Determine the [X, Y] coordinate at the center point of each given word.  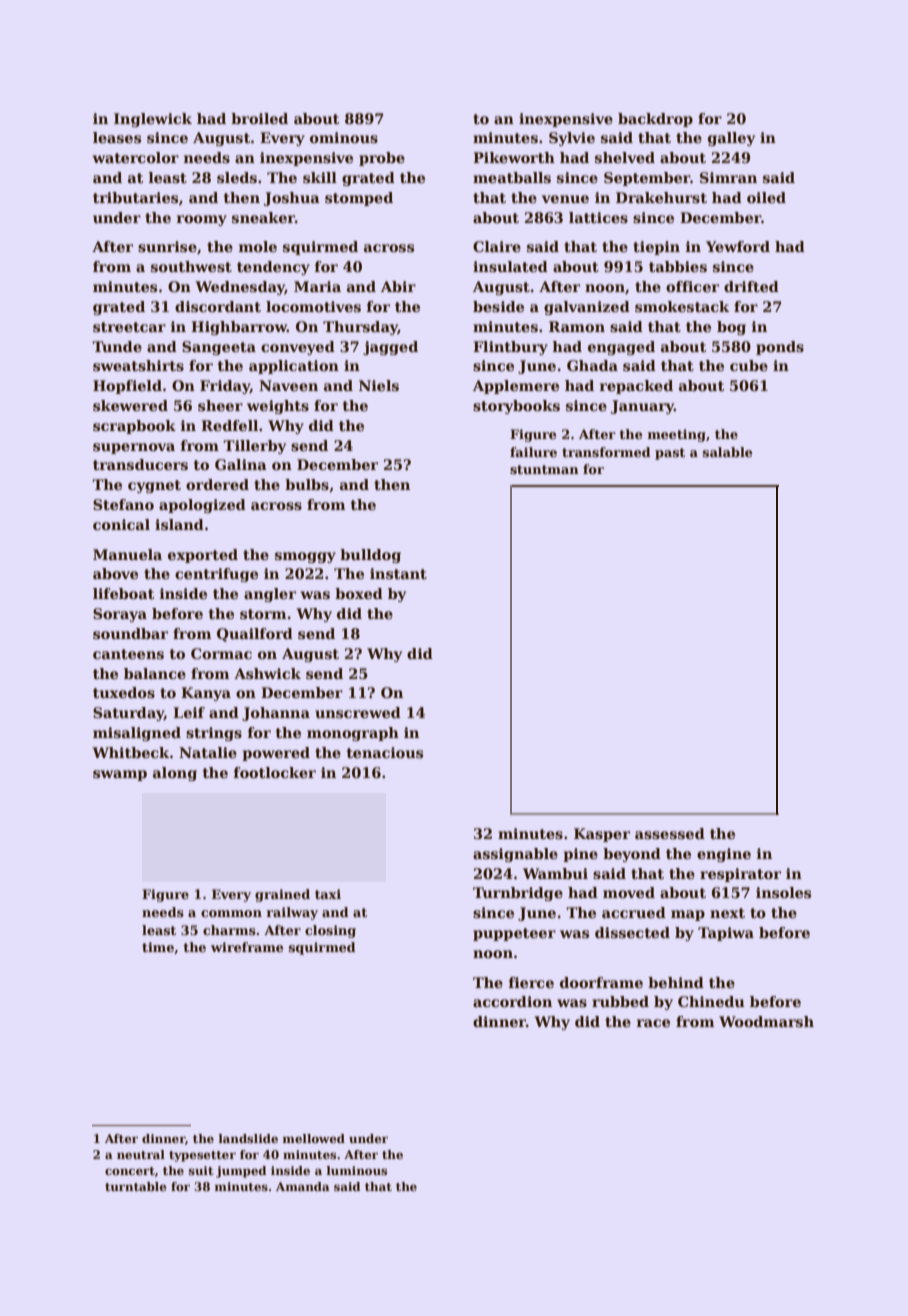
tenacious [385, 752]
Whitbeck [131, 752]
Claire [497, 246]
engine [724, 855]
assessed [670, 833]
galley [731, 139]
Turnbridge [518, 894]
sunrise [167, 246]
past [670, 454]
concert [130, 1171]
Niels [379, 385]
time [158, 947]
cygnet [154, 486]
